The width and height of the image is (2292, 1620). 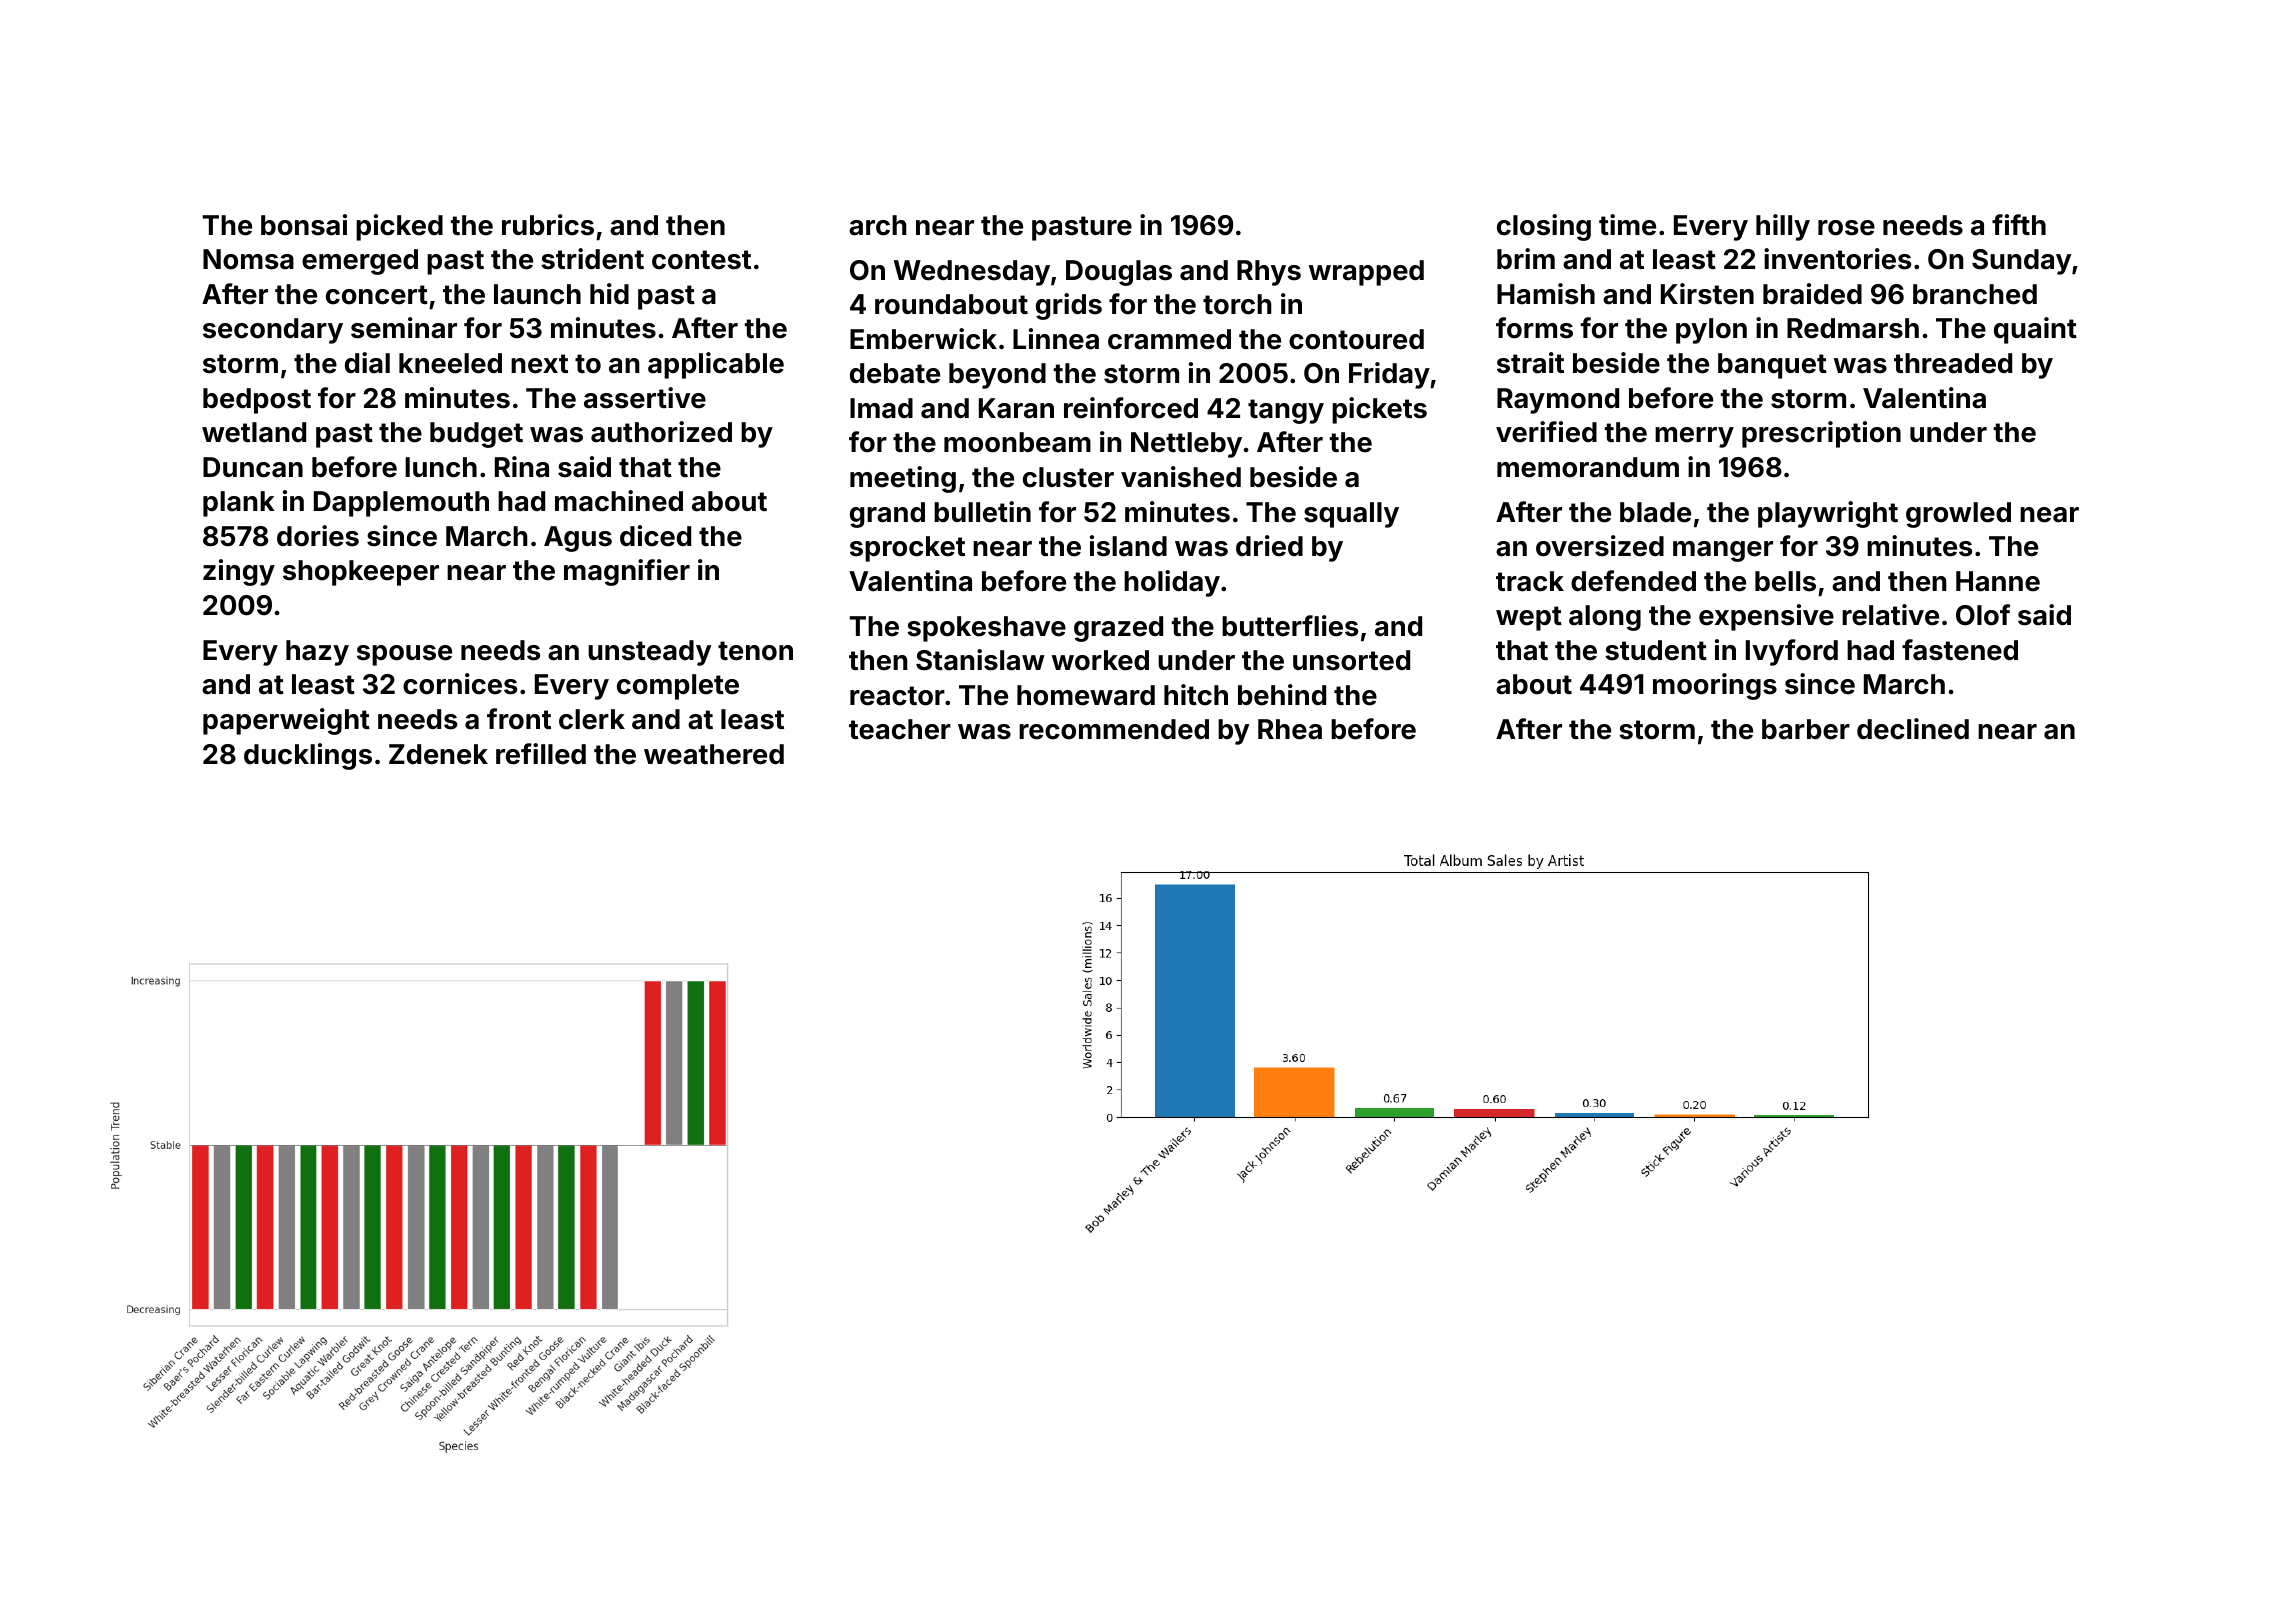 I want to click on diced, so click(x=655, y=536).
